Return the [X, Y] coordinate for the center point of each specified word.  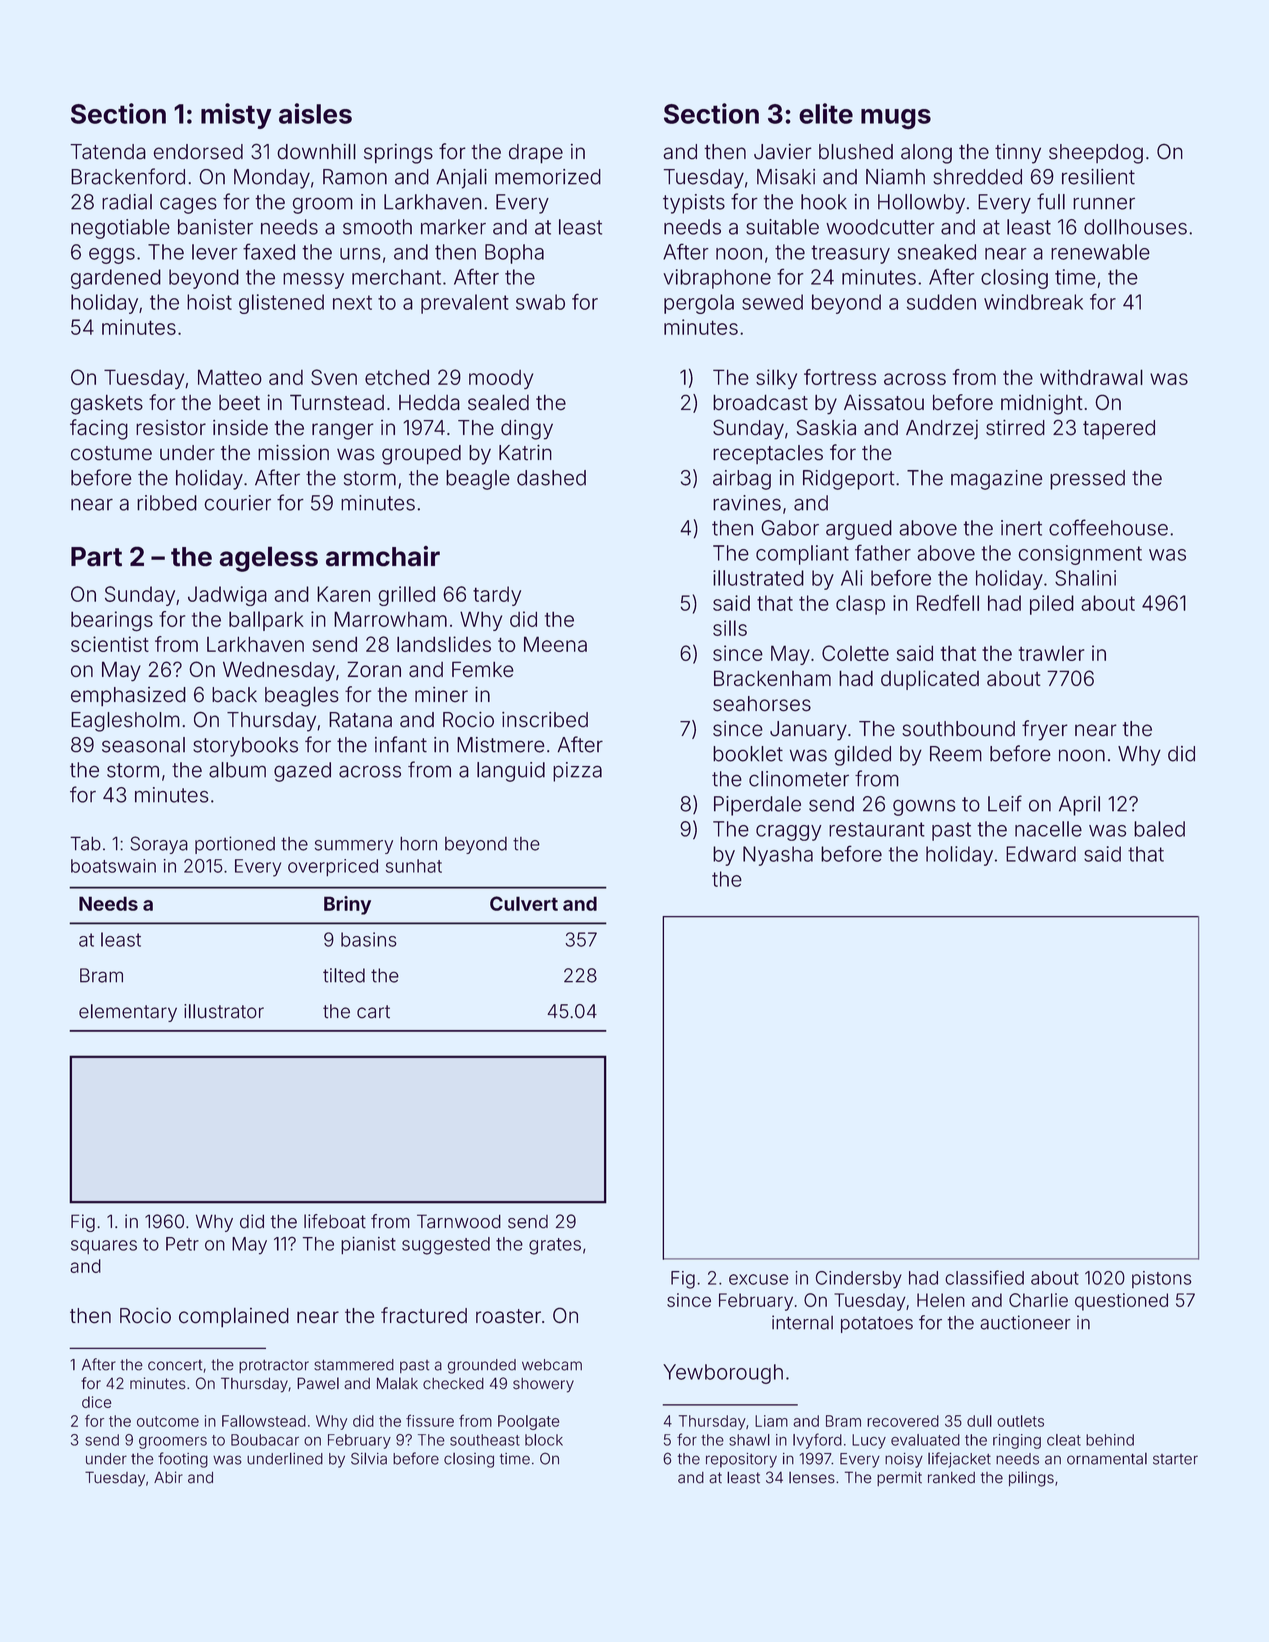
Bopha [514, 254]
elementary [128, 1013]
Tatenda [108, 152]
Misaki [786, 177]
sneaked [937, 252]
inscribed [545, 720]
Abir [168, 1477]
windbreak [1033, 302]
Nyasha [778, 856]
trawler [1051, 653]
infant [401, 744]
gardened [116, 279]
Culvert [524, 903]
